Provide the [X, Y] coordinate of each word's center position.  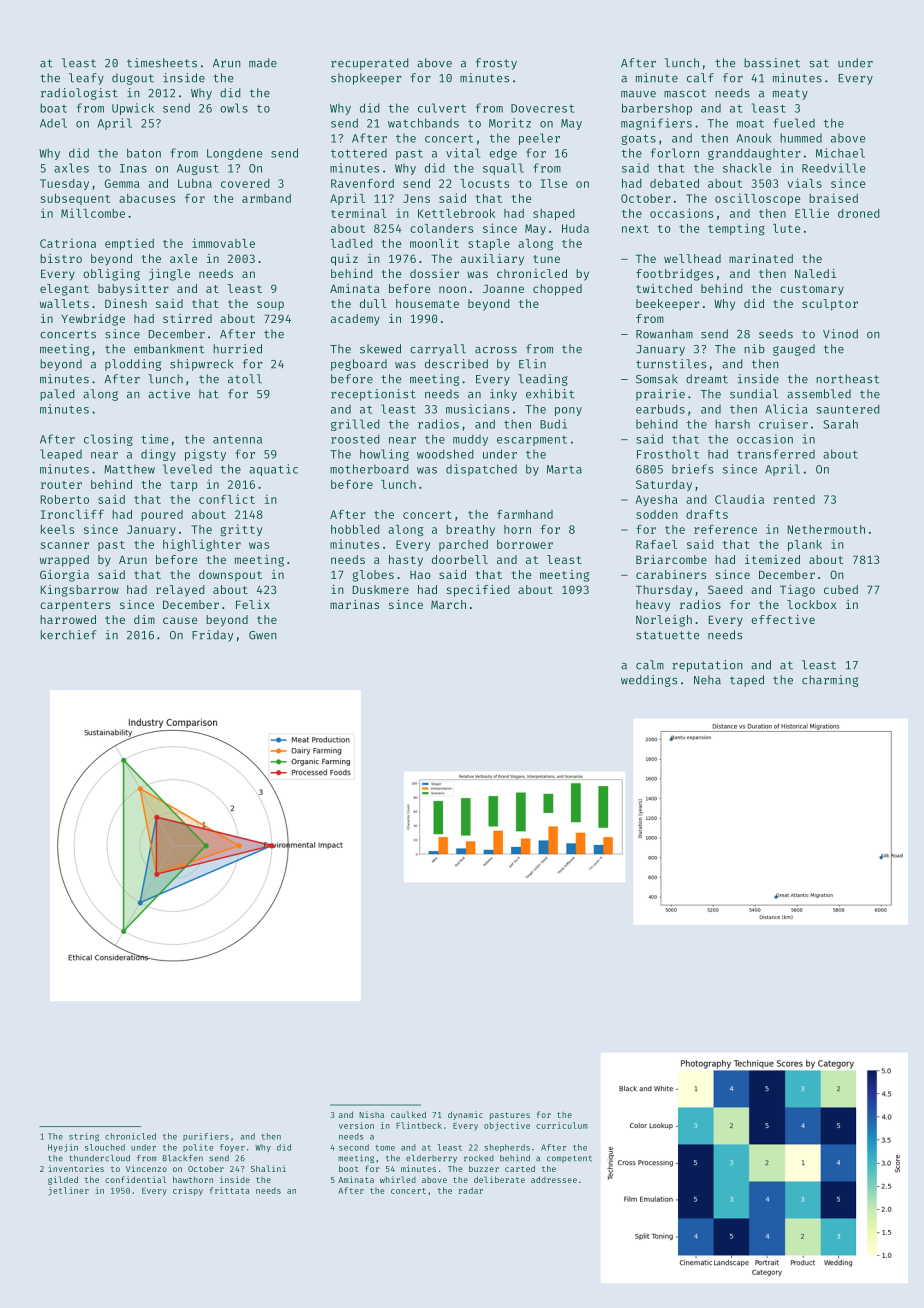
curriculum [561, 1125]
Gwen [263, 635]
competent [569, 1159]
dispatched [481, 470]
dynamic [465, 1115]
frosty [496, 64]
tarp [184, 486]
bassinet [772, 63]
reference [725, 529]
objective [507, 1126]
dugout [133, 79]
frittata [230, 1190]
